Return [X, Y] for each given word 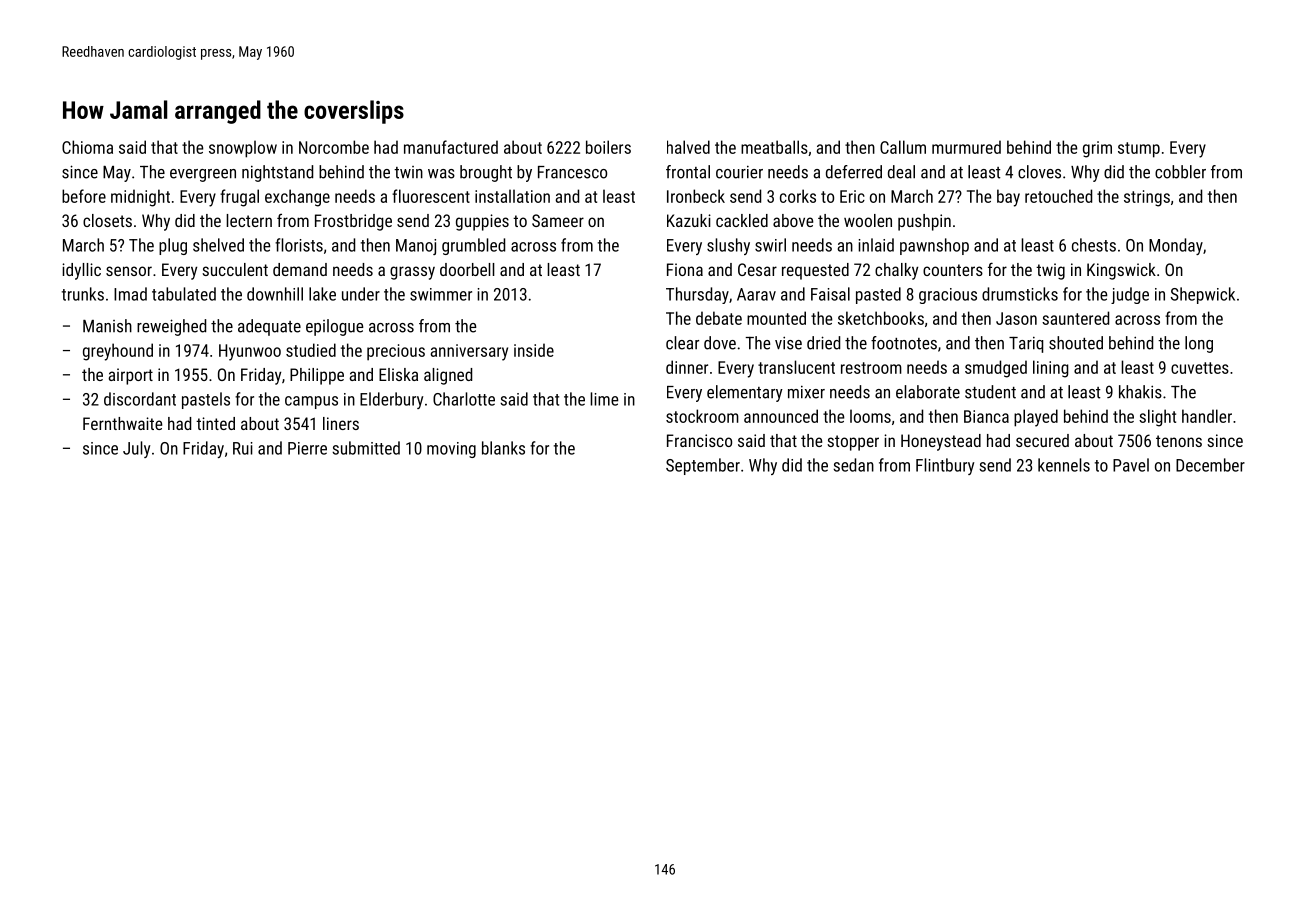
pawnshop [934, 246]
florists [299, 245]
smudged [996, 369]
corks [798, 196]
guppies [482, 222]
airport [130, 376]
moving [451, 450]
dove [720, 343]
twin [408, 172]
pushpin [924, 222]
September [703, 466]
